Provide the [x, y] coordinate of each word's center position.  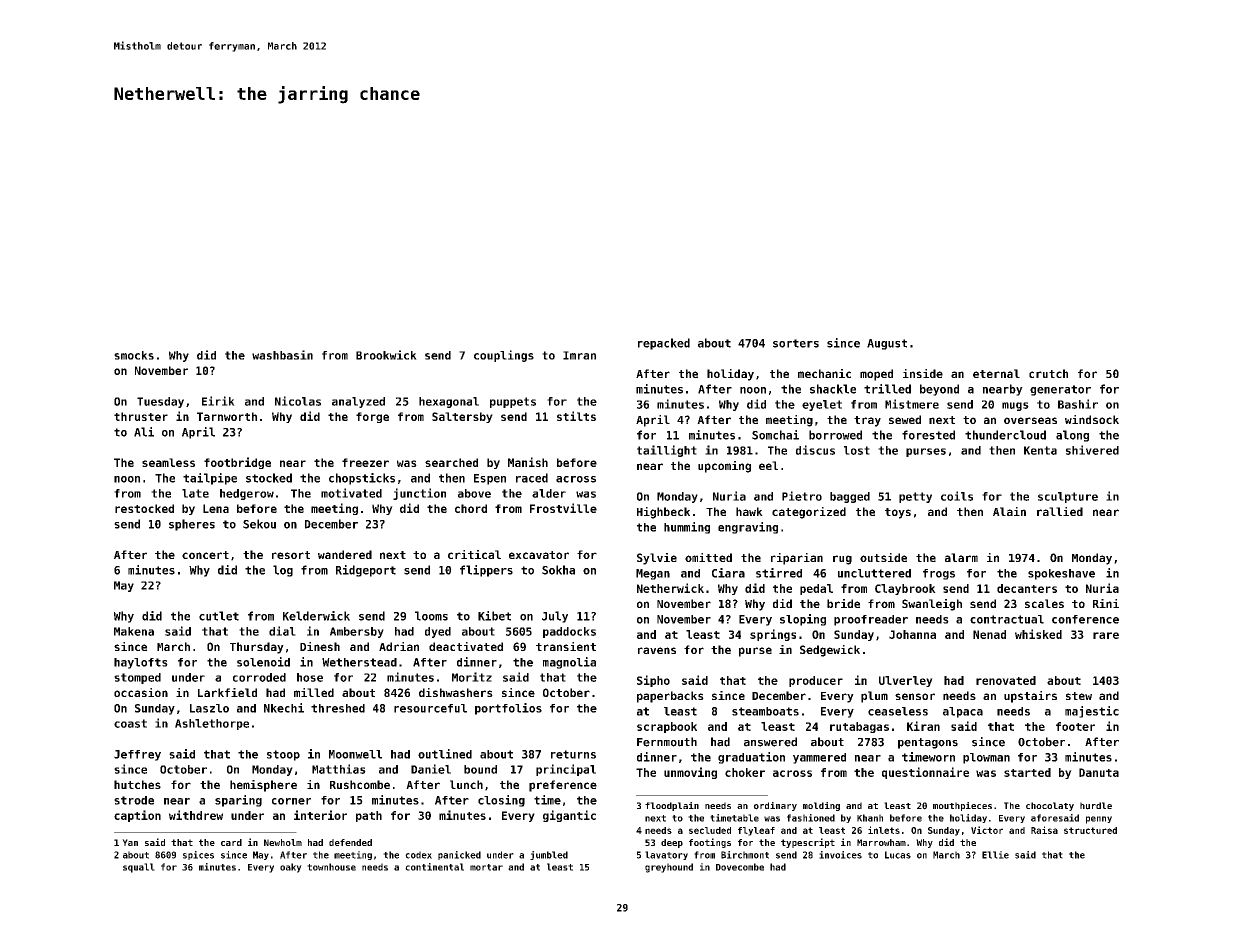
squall [139, 868]
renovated [1006, 680]
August [887, 344]
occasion [141, 692]
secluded [710, 830]
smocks [134, 355]
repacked [664, 344]
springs [773, 635]
